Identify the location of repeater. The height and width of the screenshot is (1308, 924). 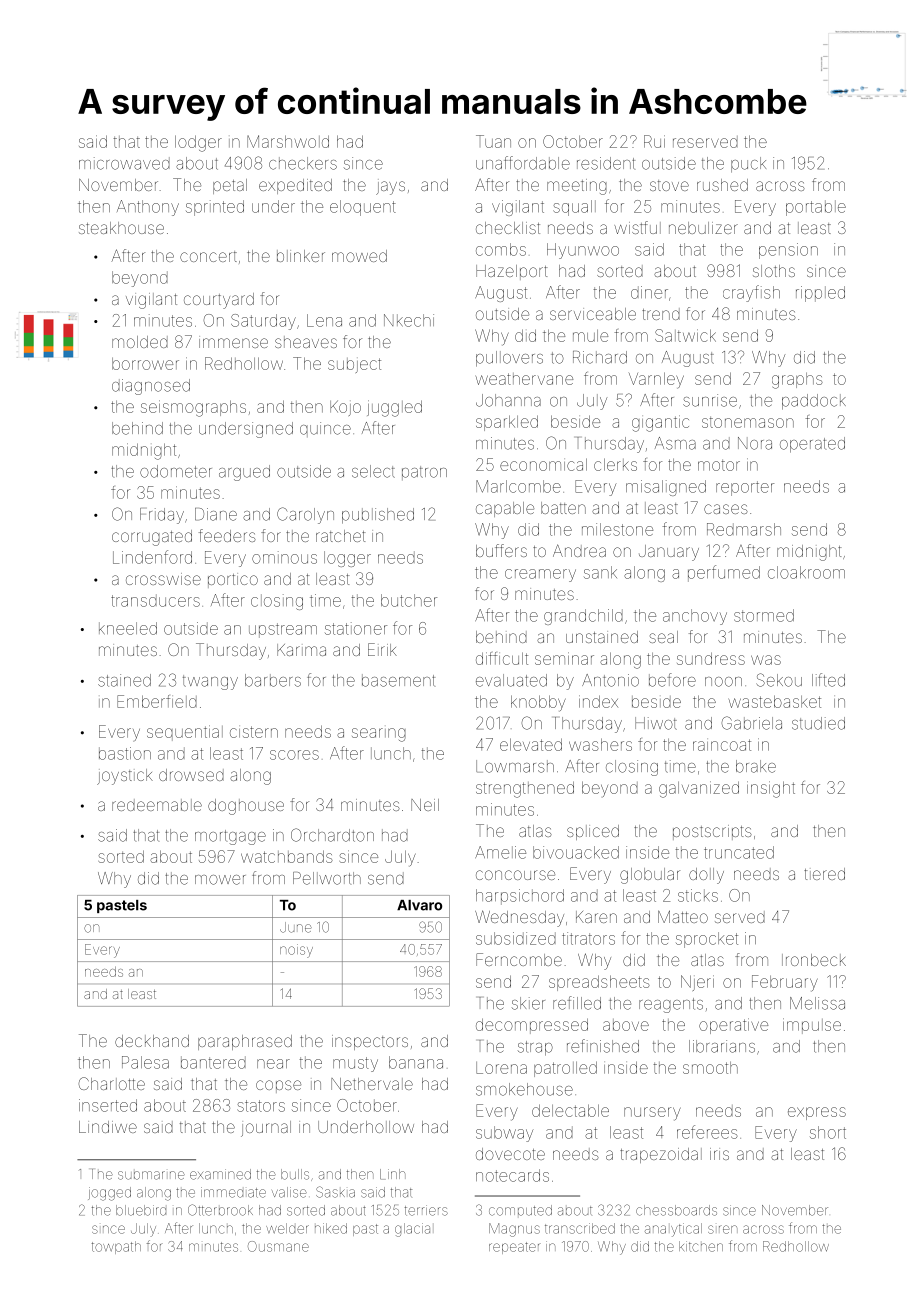
(515, 1248).
